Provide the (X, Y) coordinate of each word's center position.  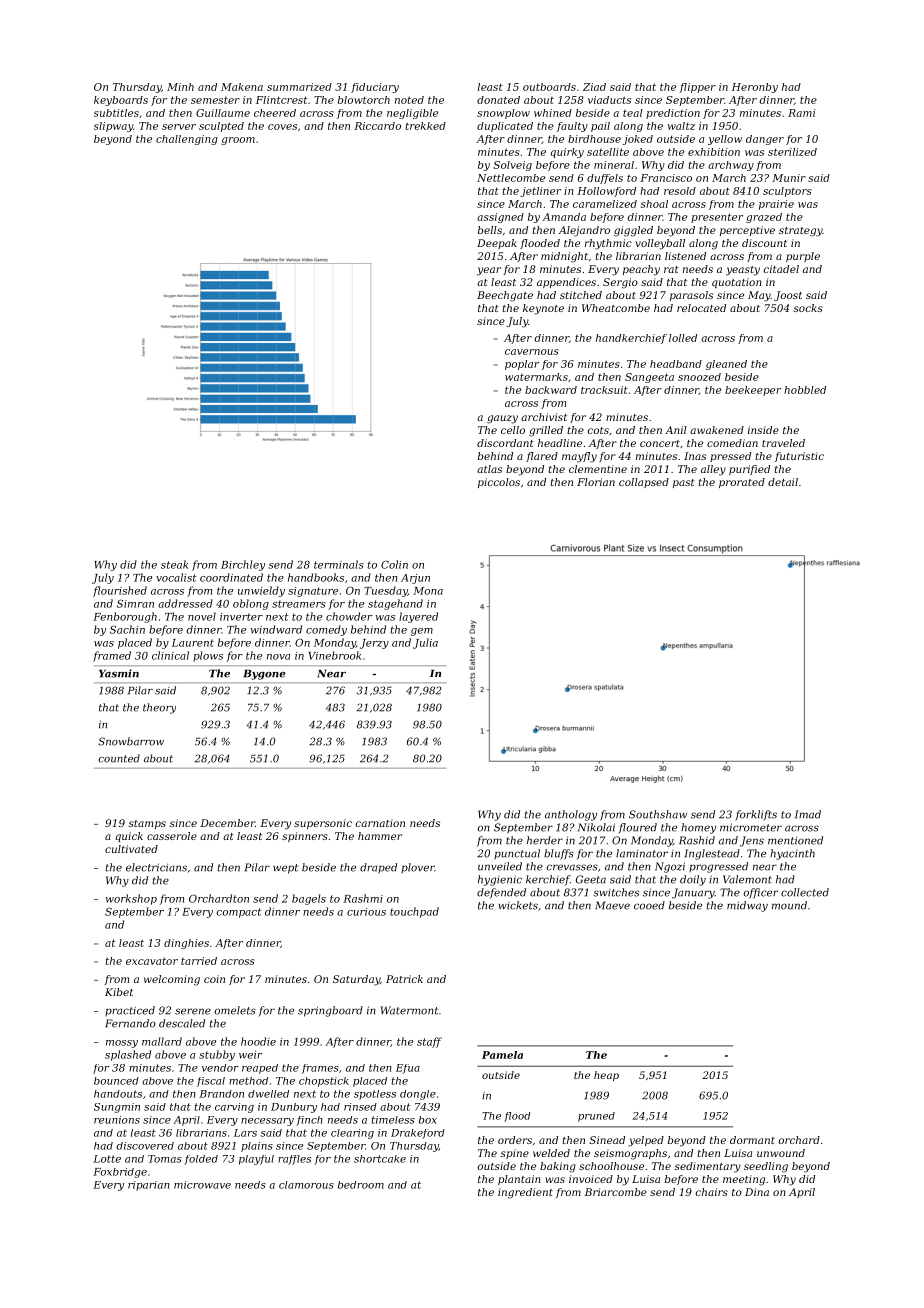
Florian (596, 482)
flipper (697, 88)
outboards (549, 87)
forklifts (756, 815)
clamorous (306, 1185)
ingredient (525, 1193)
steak (174, 564)
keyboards (121, 101)
